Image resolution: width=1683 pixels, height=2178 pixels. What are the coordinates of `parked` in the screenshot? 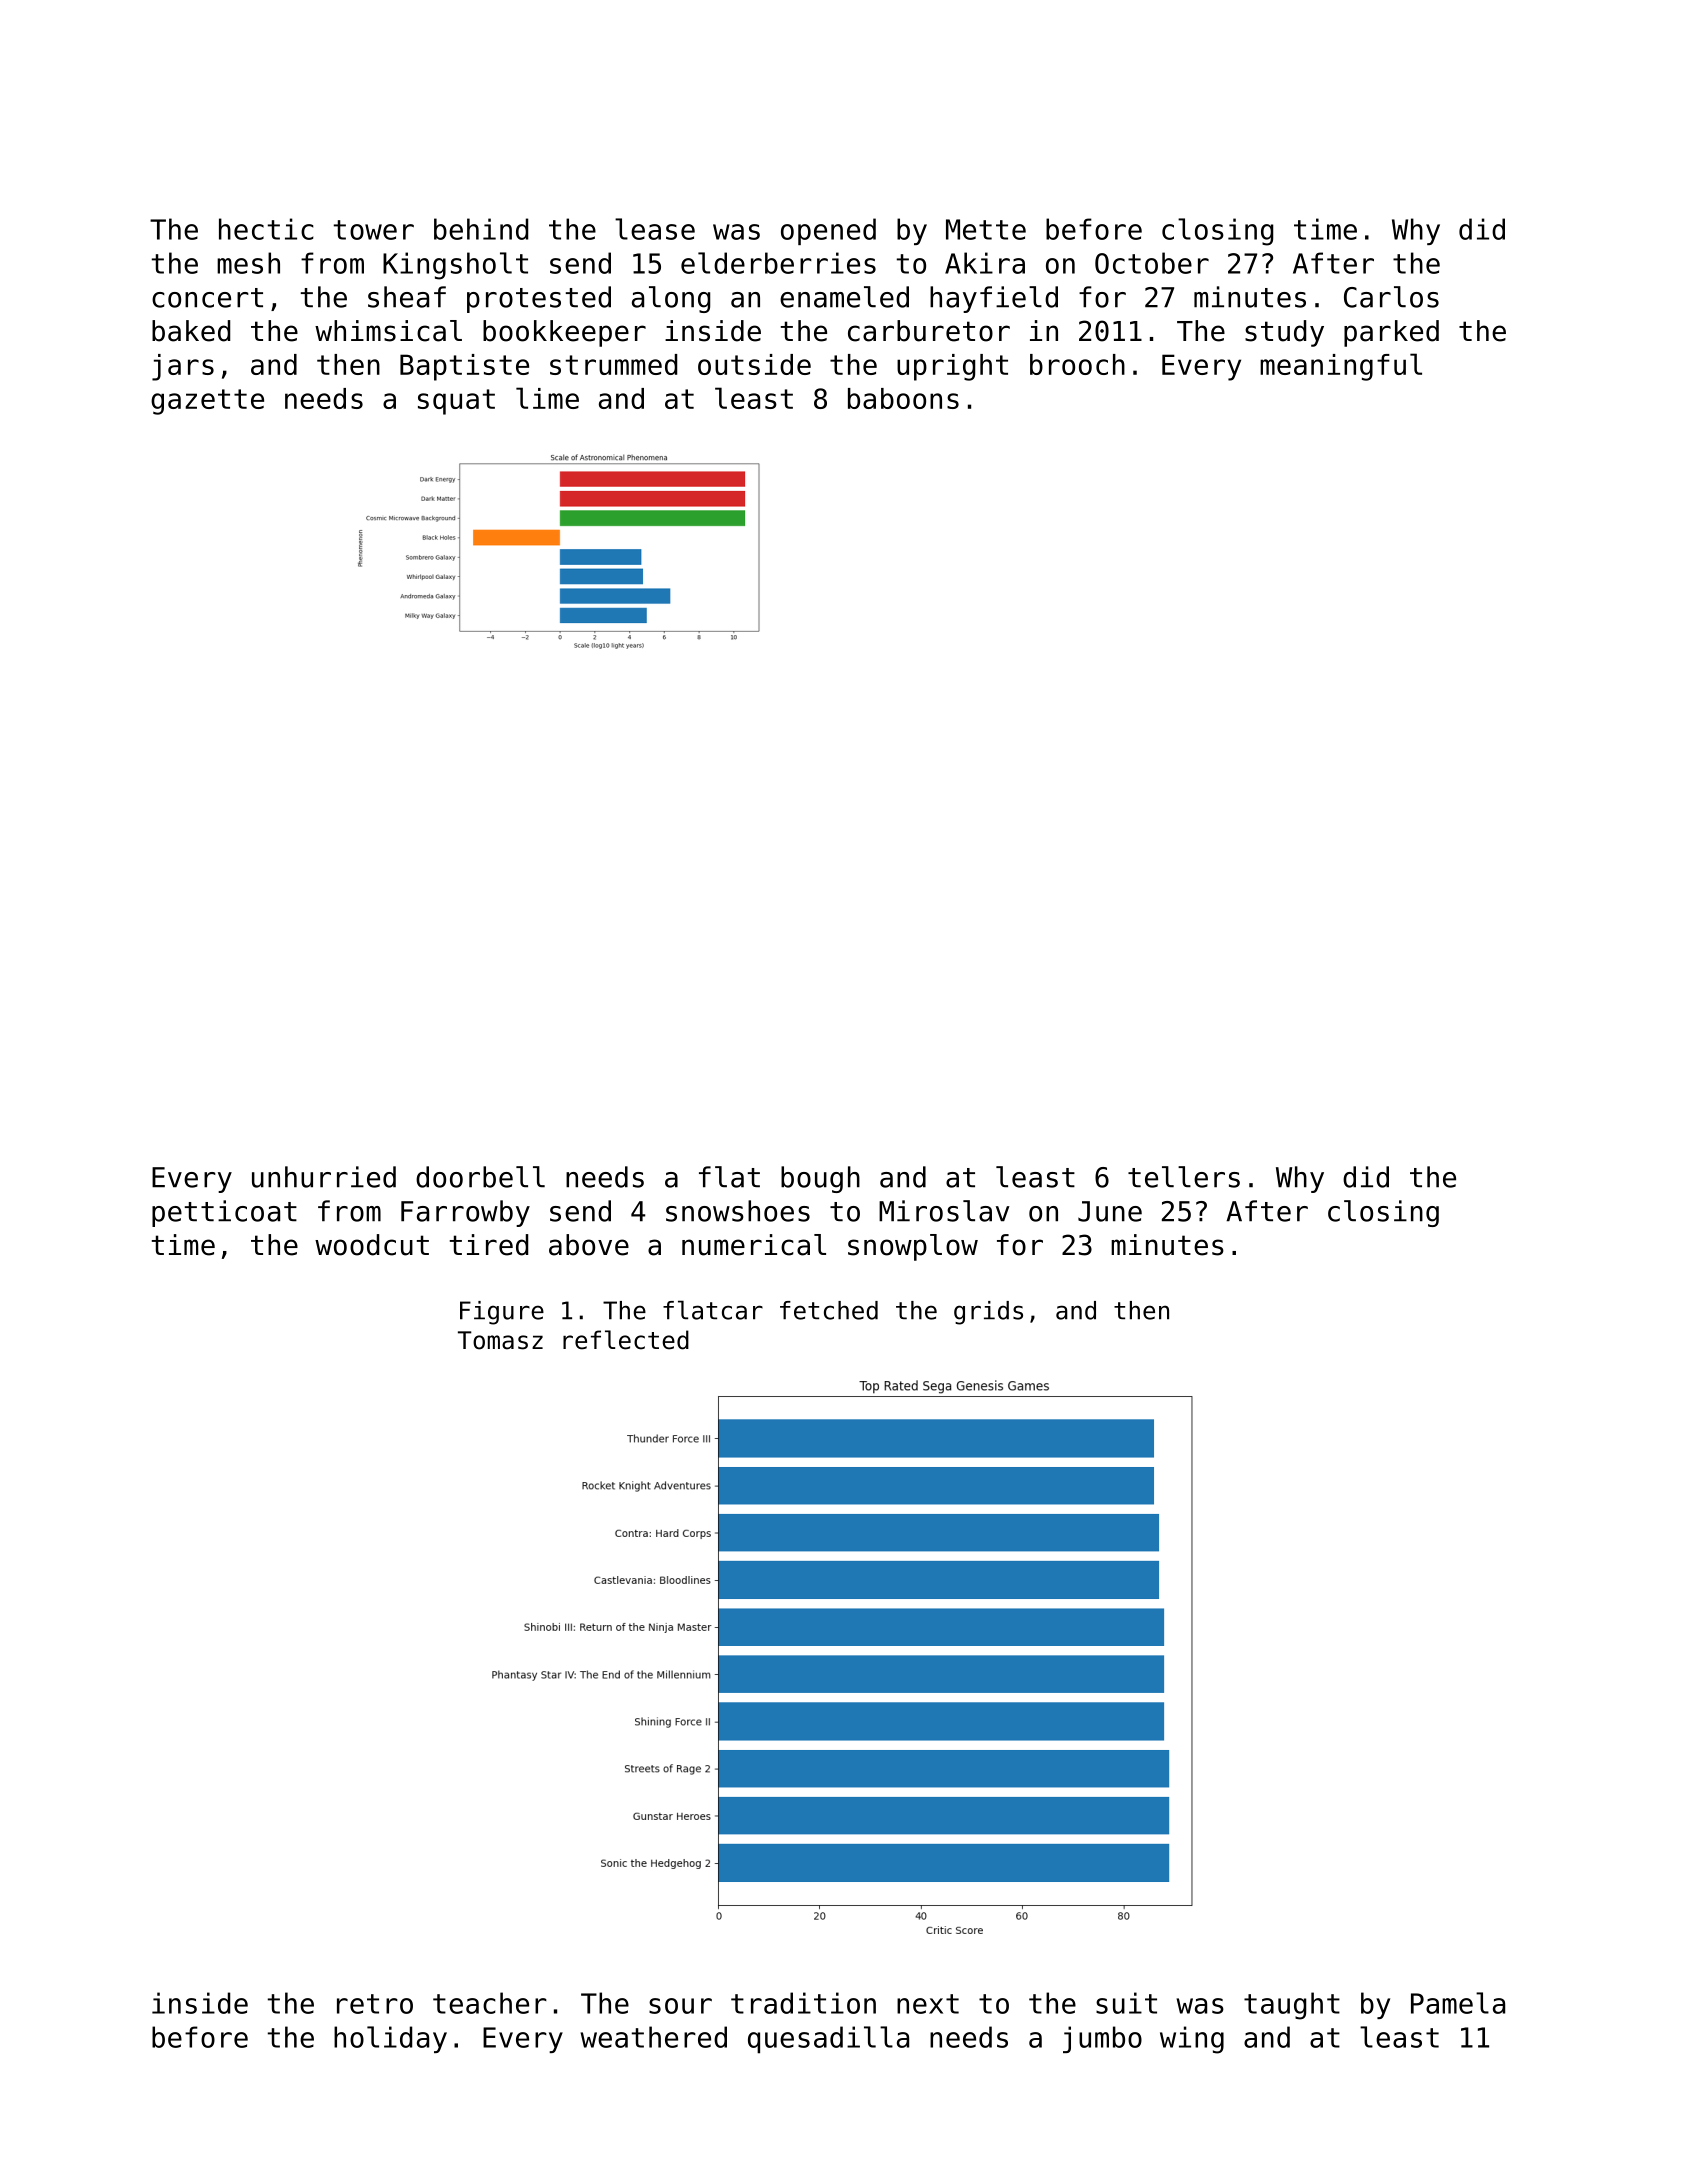 It's located at (1391, 333).
